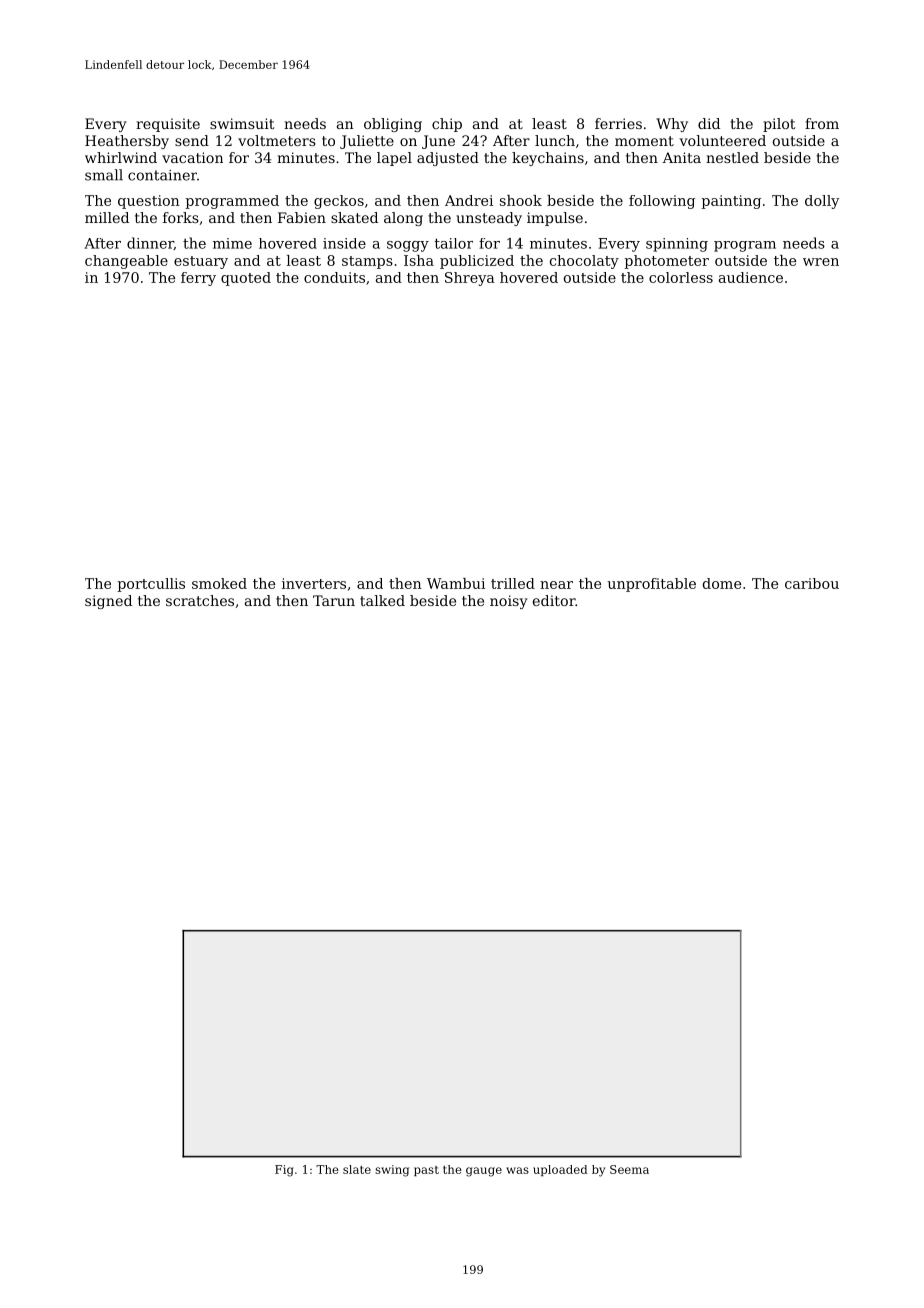 The height and width of the page is (1308, 924). Describe the element at coordinates (108, 602) in the page. I see `signed` at that location.
